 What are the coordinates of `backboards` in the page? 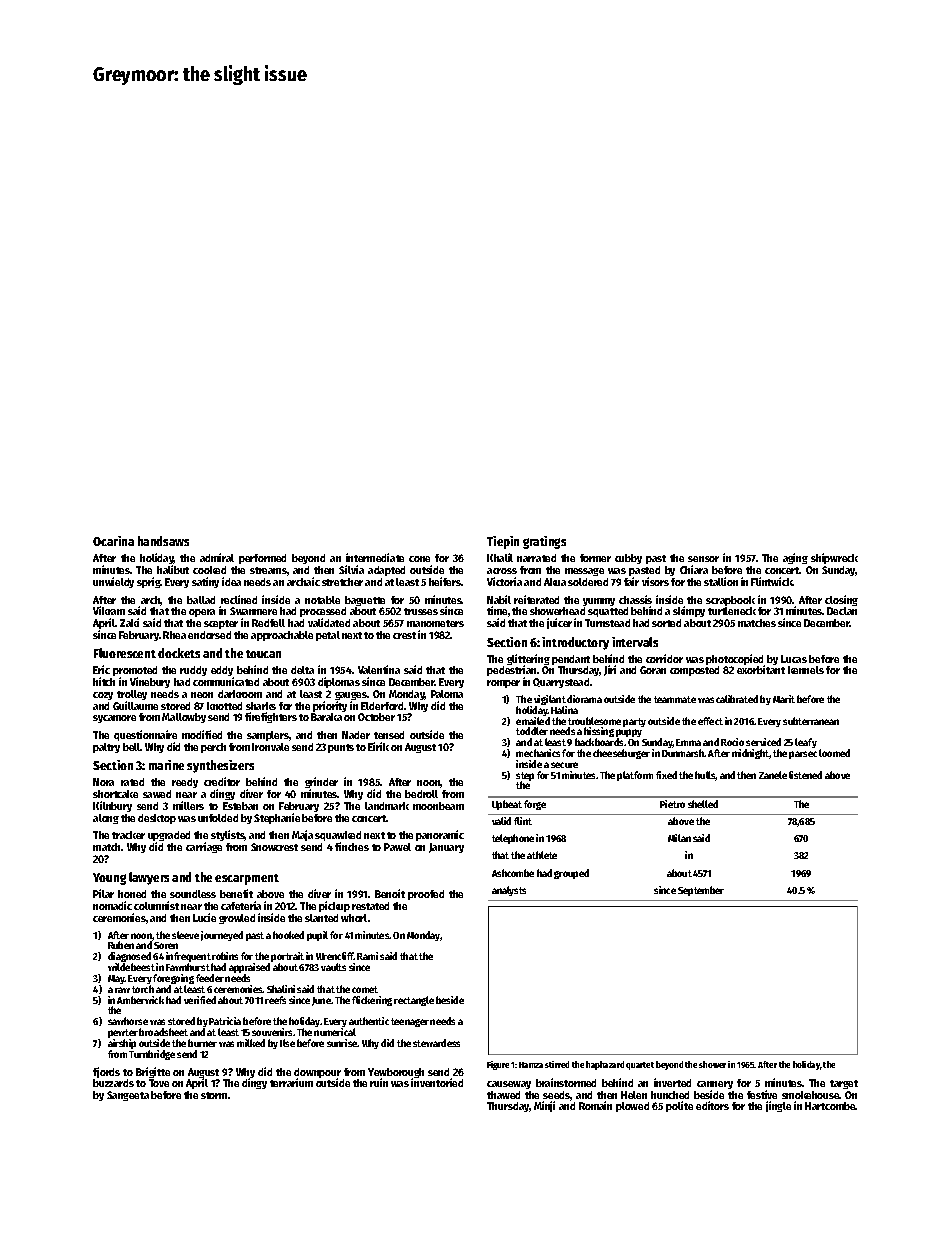 It's located at (599, 742).
